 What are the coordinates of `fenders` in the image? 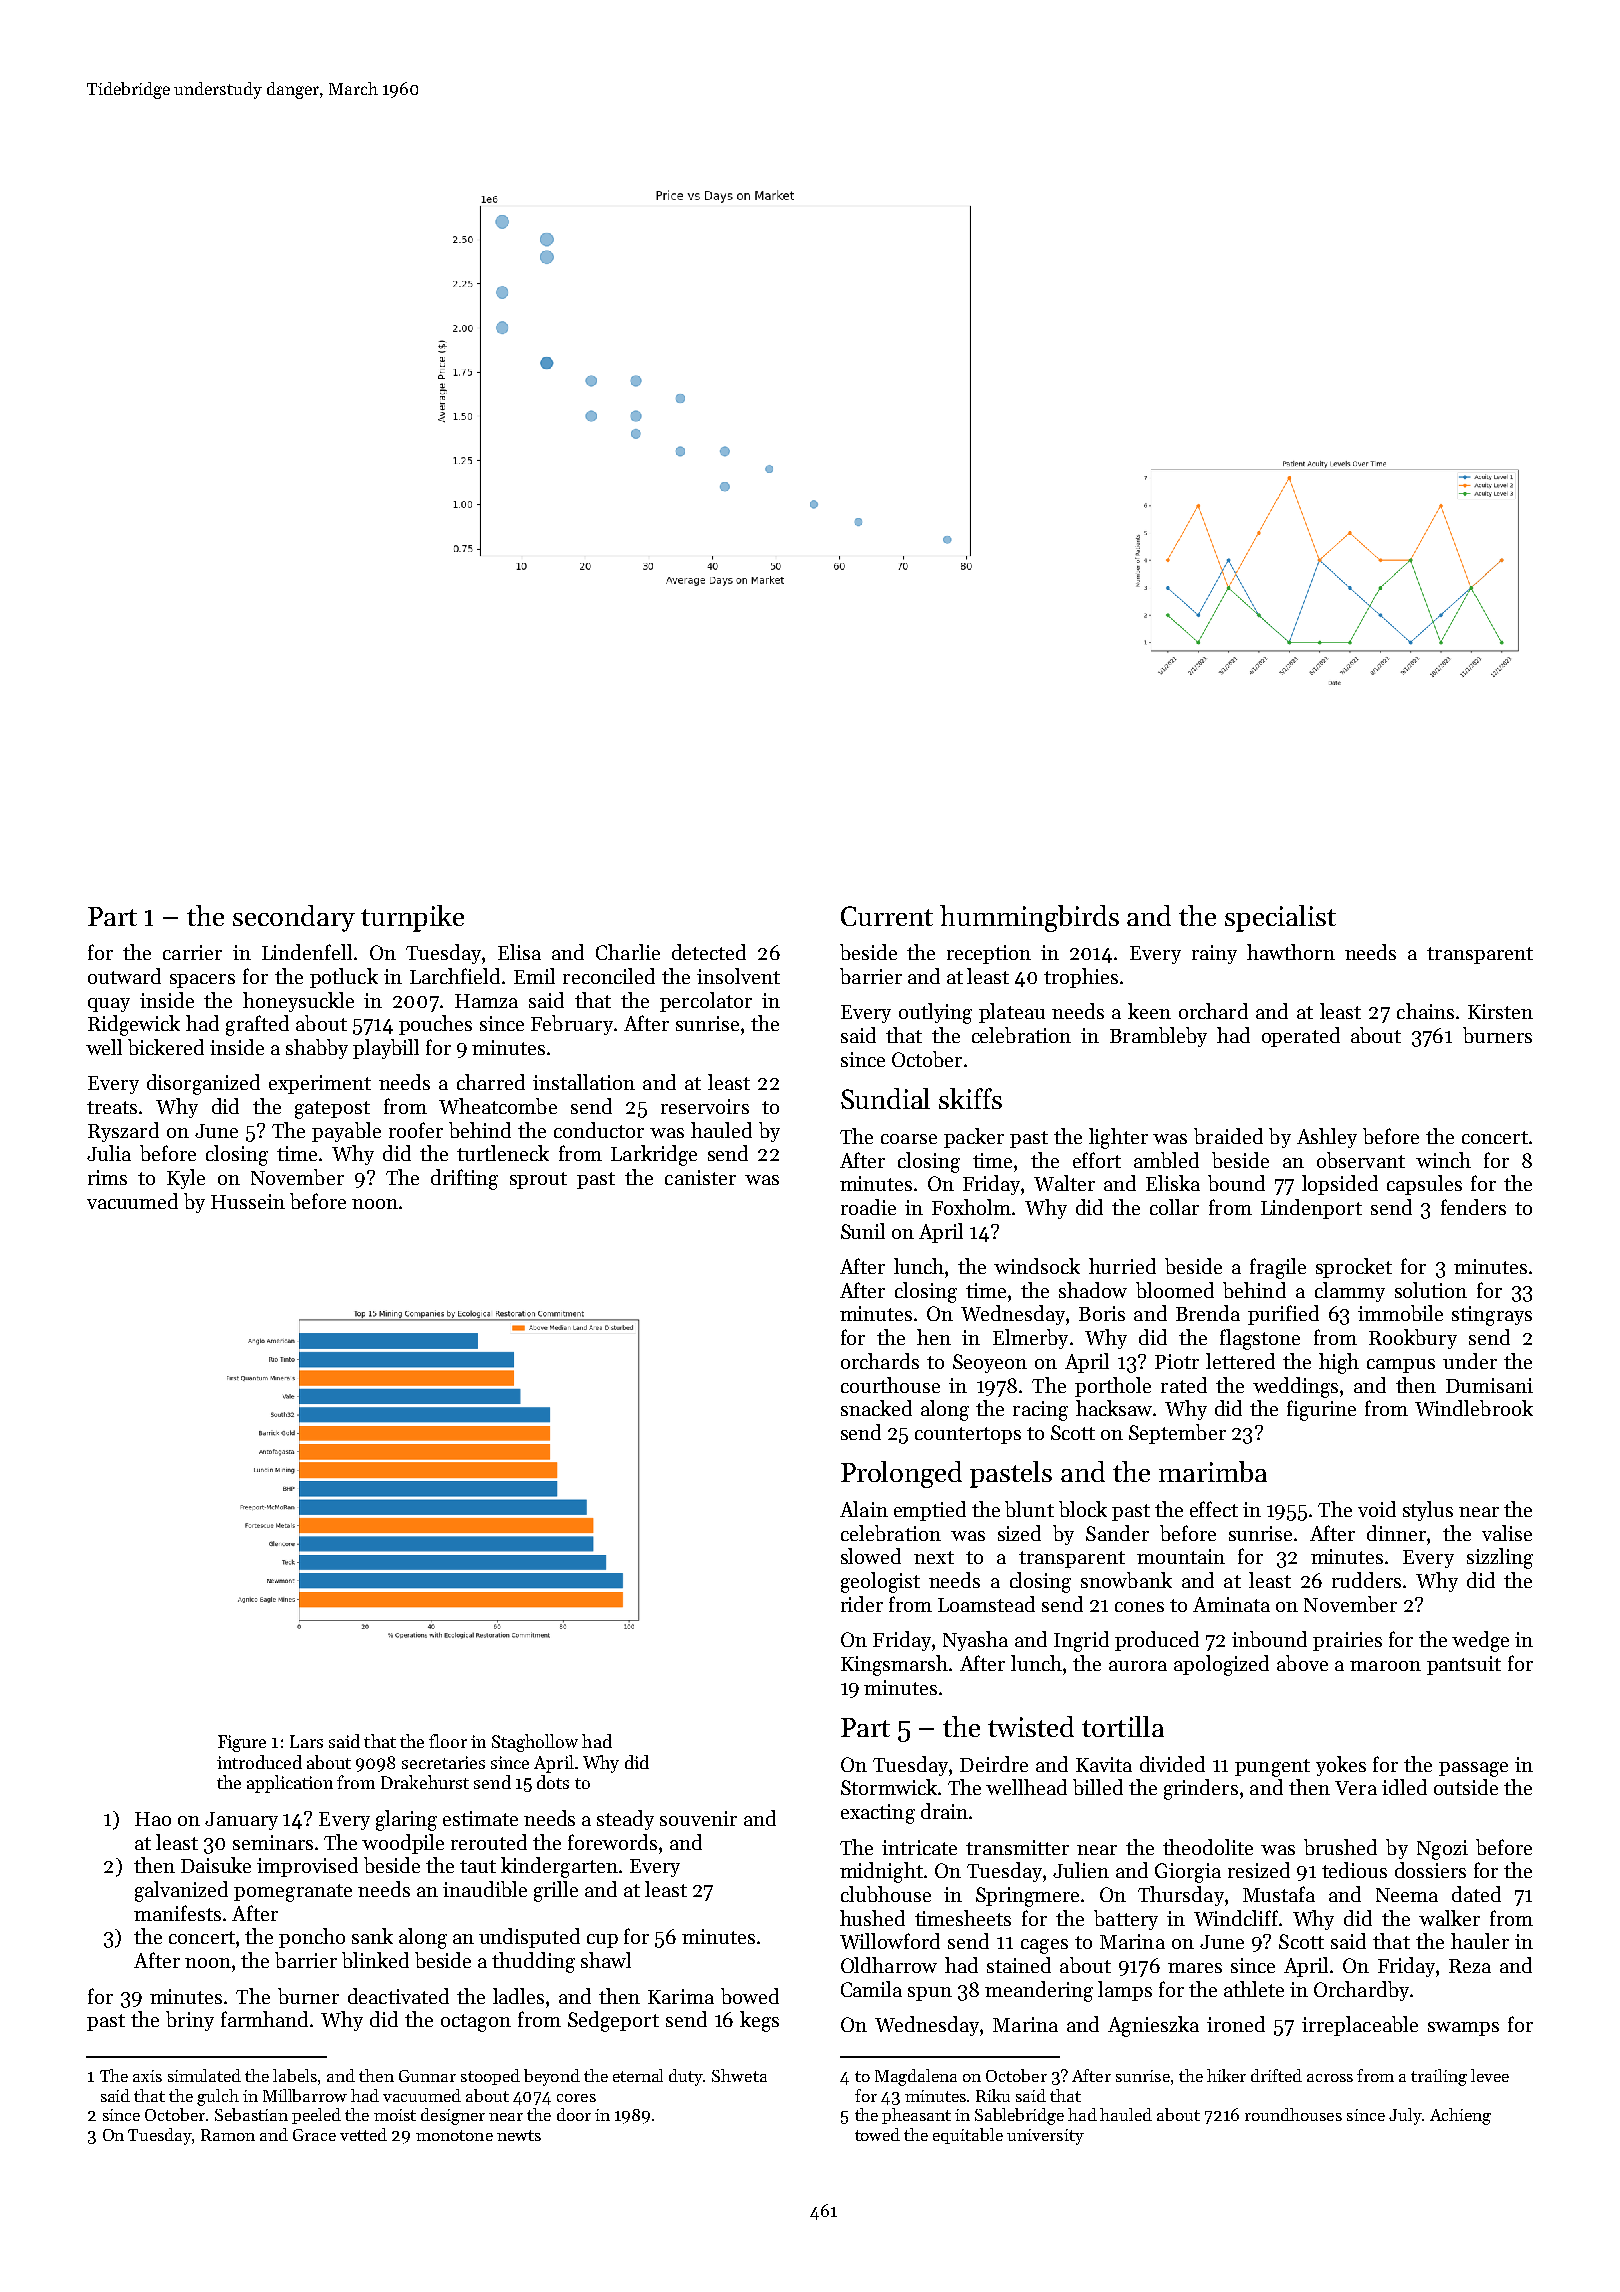 It's located at (1473, 1207).
